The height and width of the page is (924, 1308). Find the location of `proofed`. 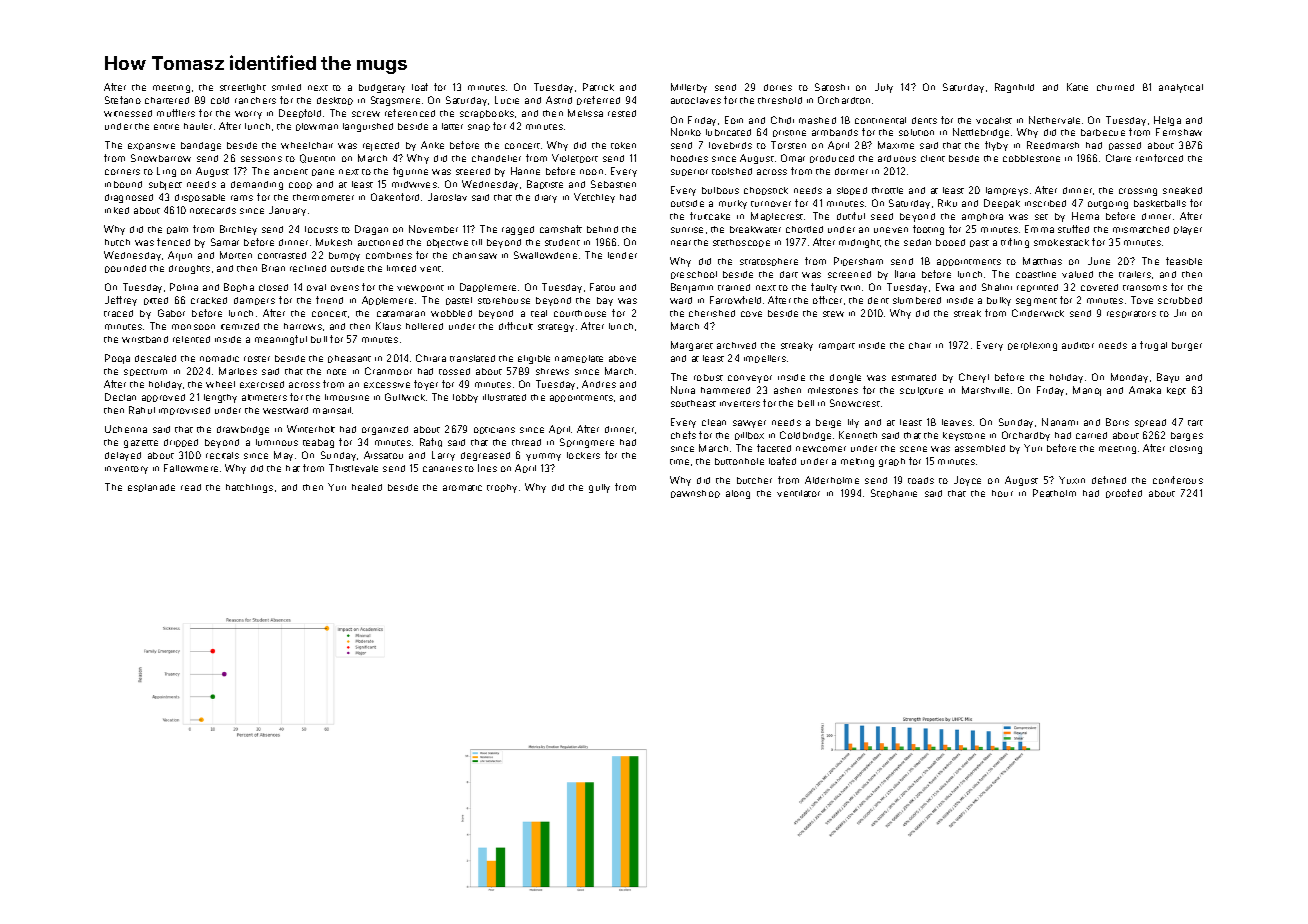

proofed is located at coordinates (1124, 493).
